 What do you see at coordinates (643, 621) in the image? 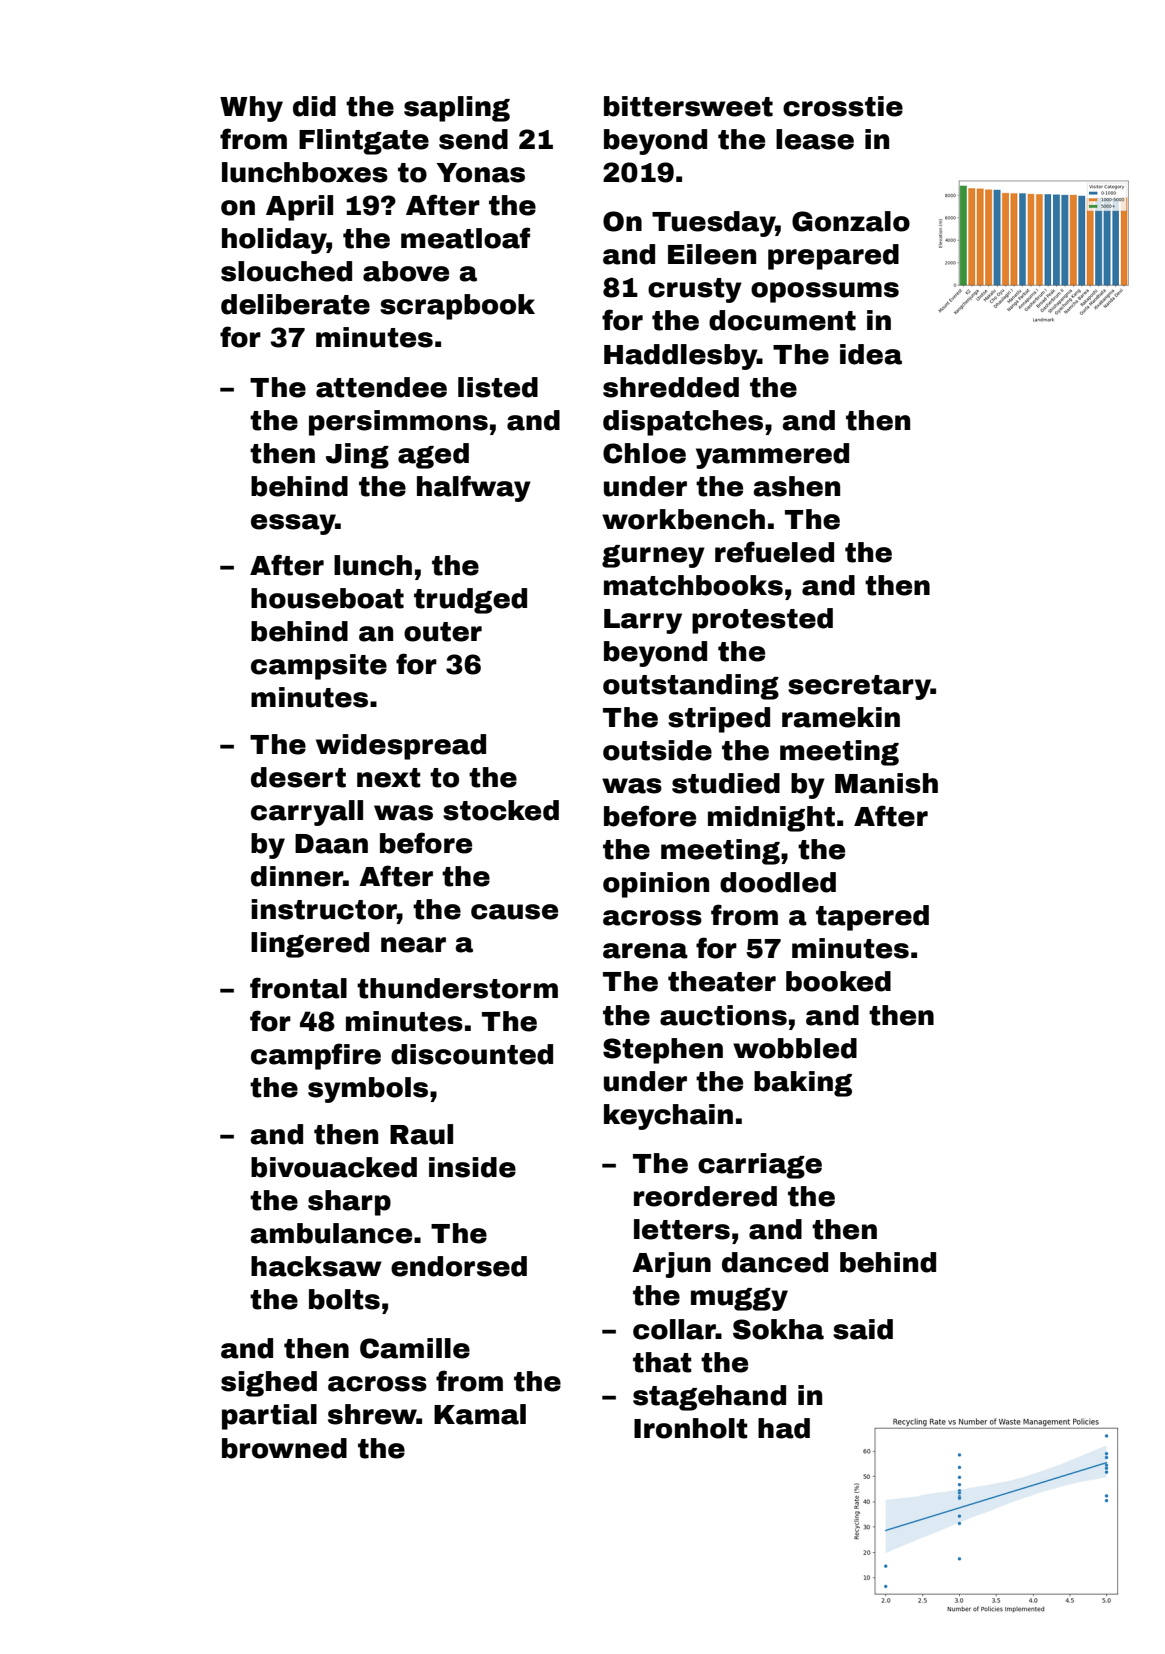
I see `Larry` at bounding box center [643, 621].
